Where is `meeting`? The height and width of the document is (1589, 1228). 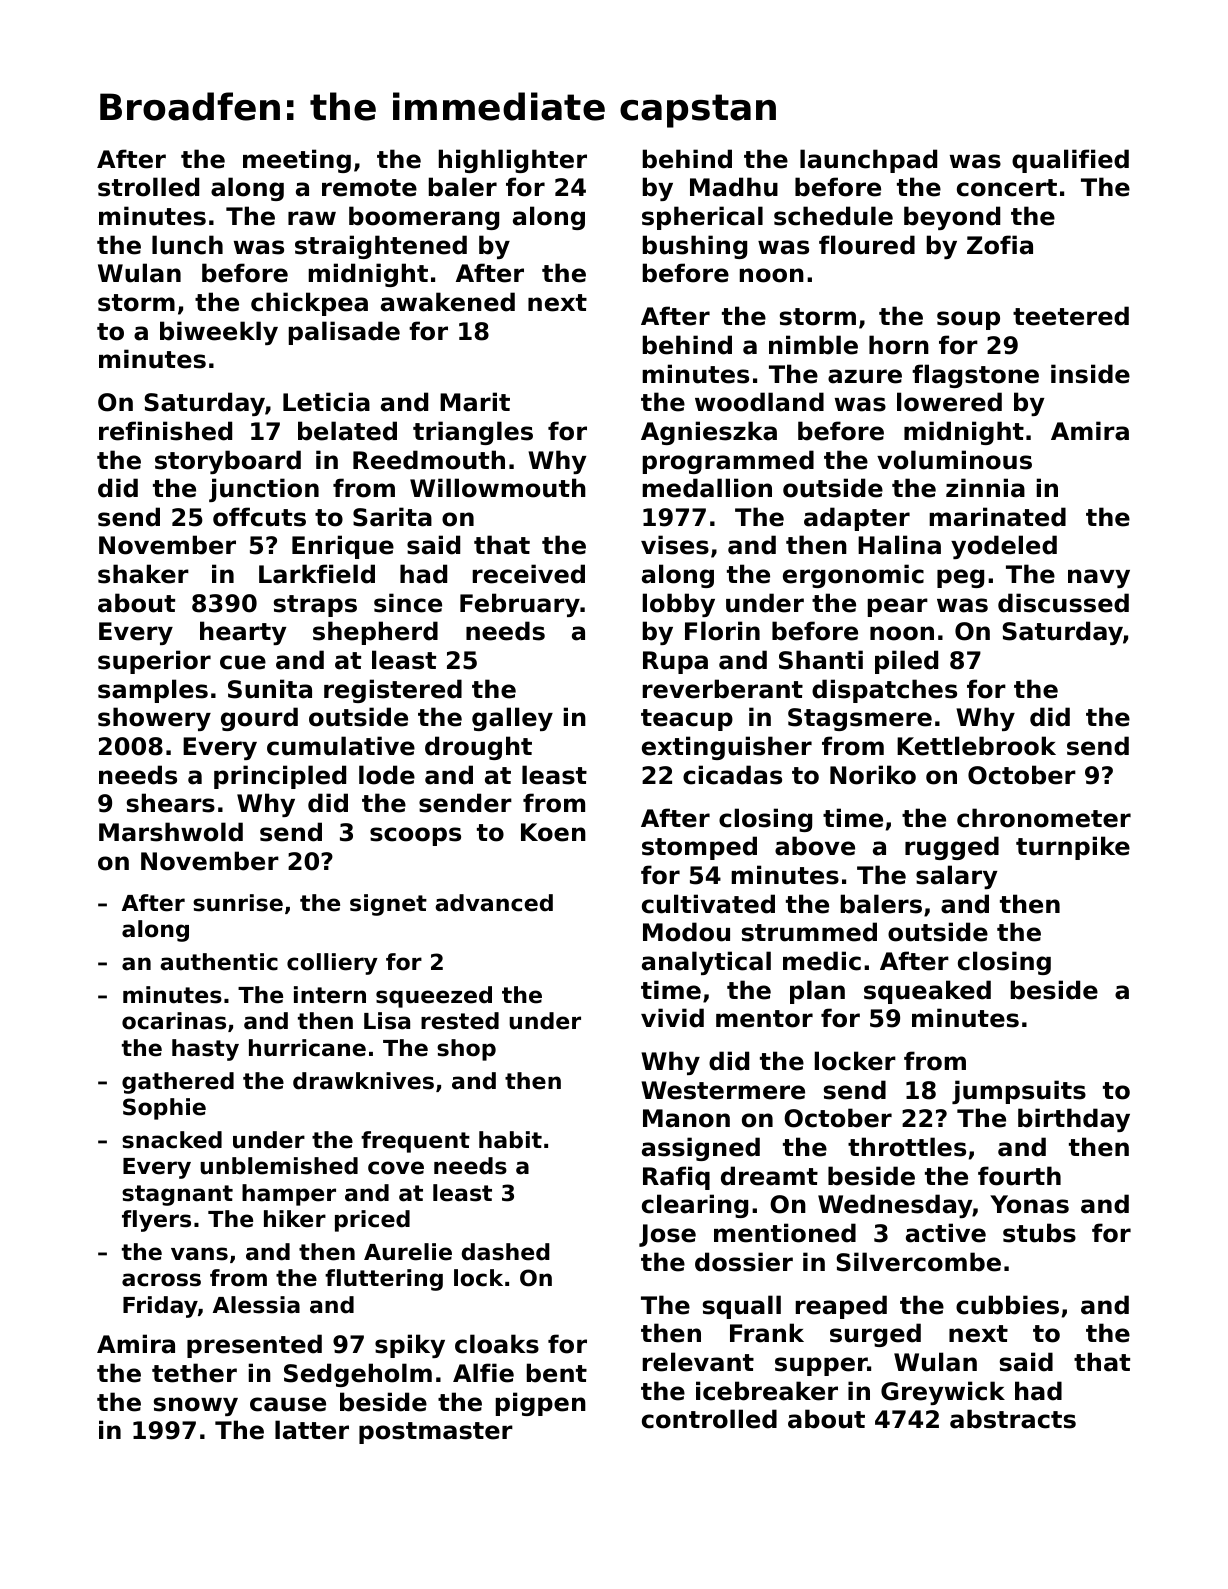
meeting is located at coordinates (297, 161).
